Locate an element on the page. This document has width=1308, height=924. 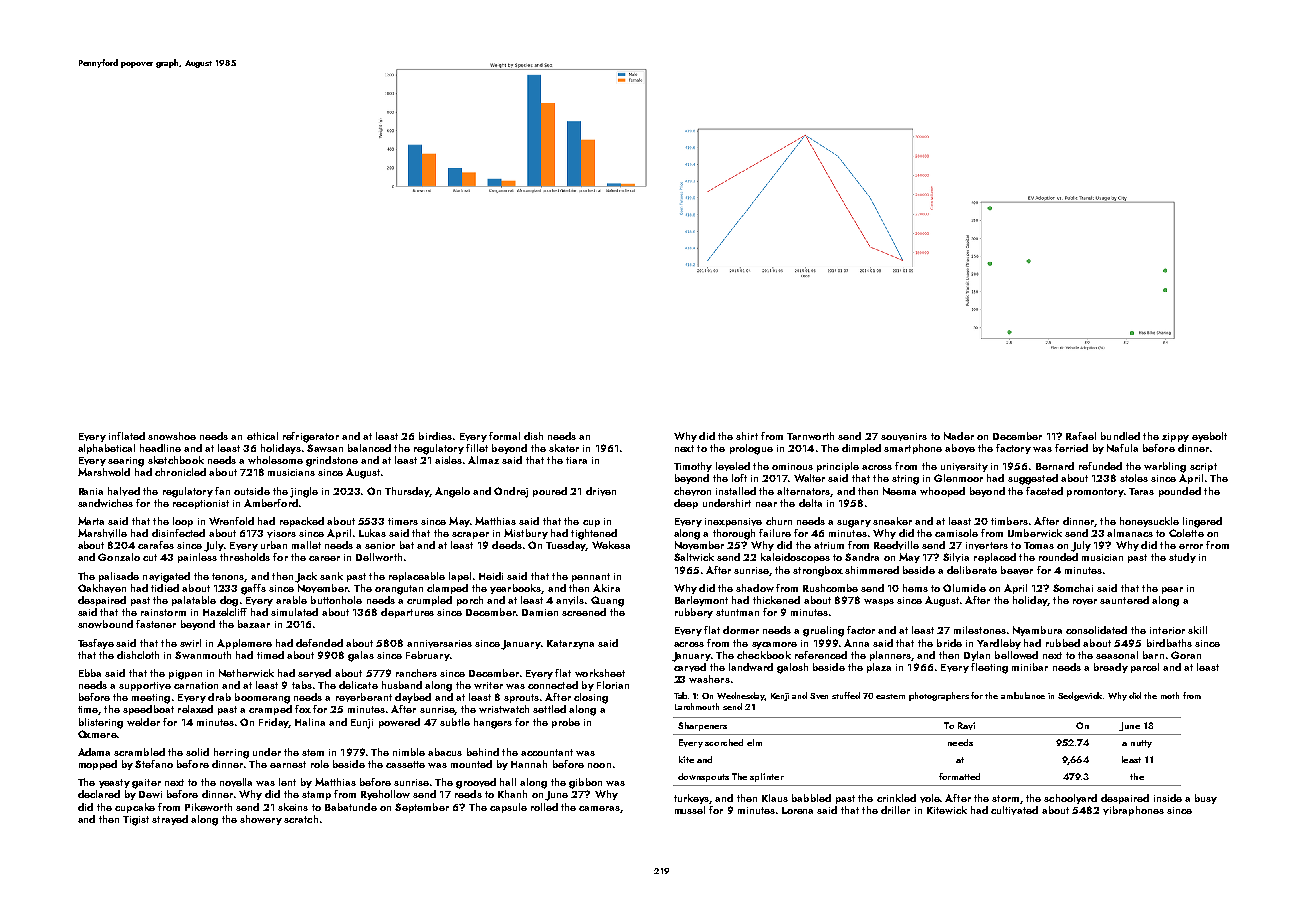
Nader is located at coordinates (959, 436).
